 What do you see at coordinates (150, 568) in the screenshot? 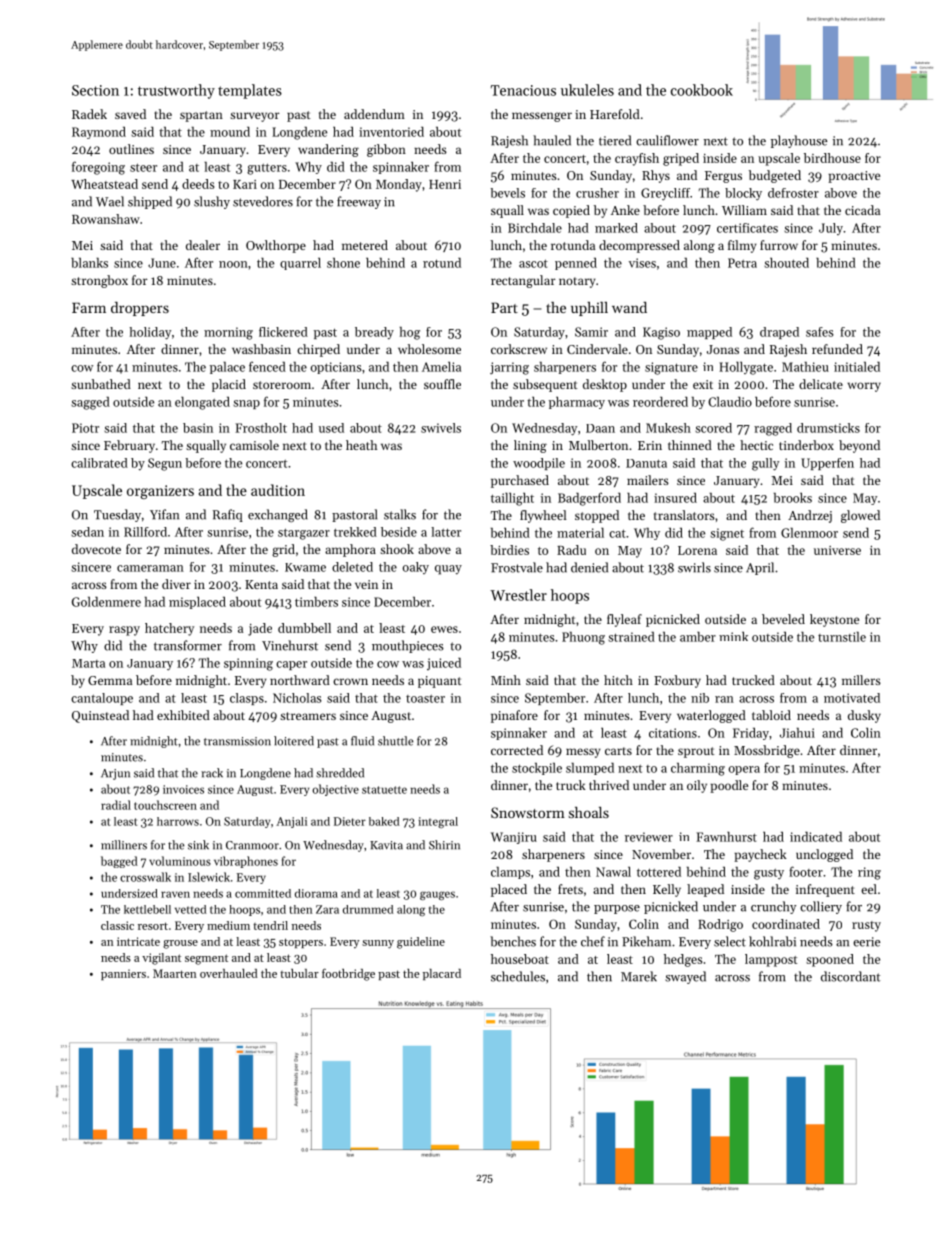
I see `cameraman` at bounding box center [150, 568].
